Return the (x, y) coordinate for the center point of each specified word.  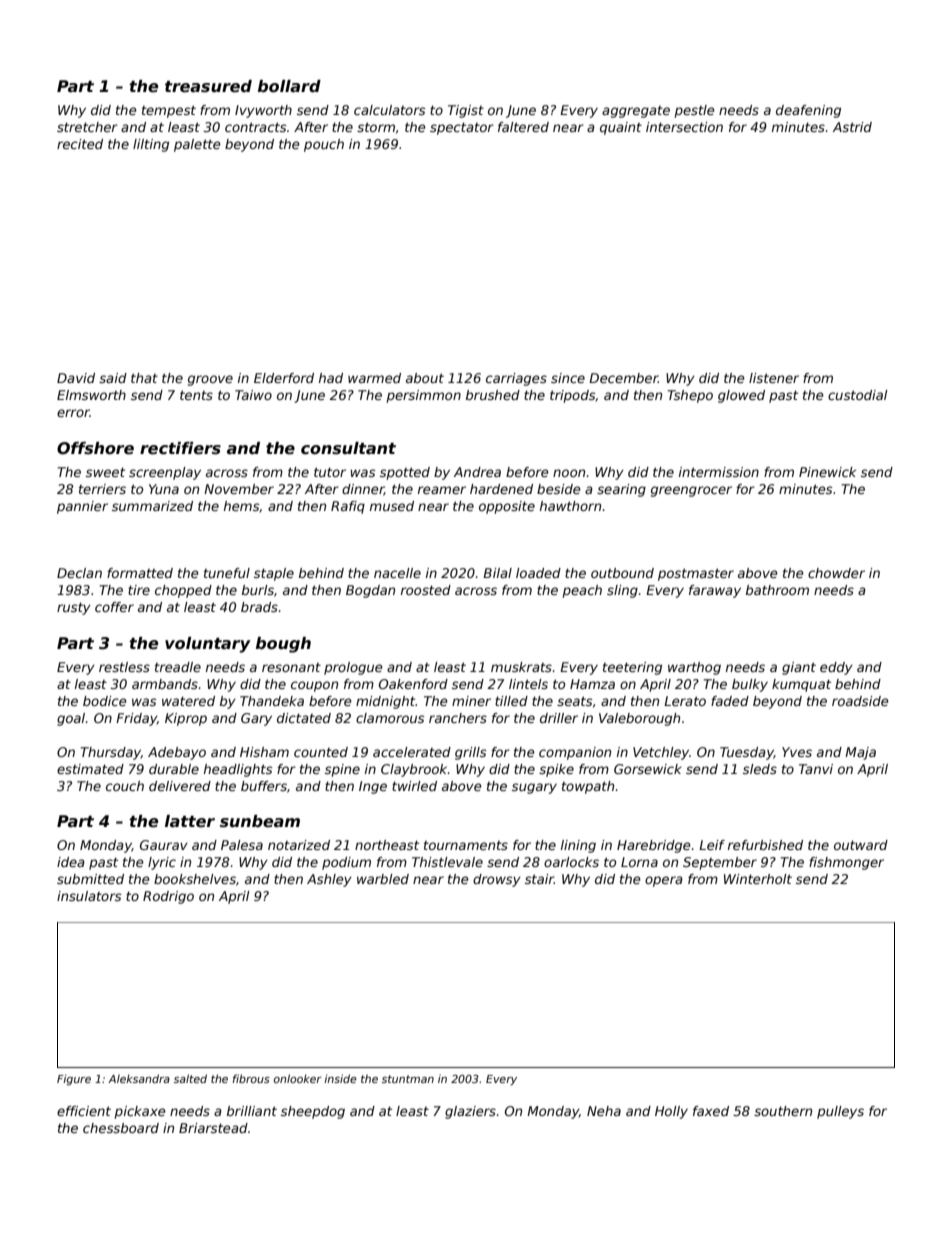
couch (125, 786)
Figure (74, 1079)
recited (80, 144)
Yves (797, 752)
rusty (74, 608)
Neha (604, 1111)
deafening (808, 111)
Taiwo (253, 395)
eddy (836, 668)
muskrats (521, 667)
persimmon (424, 396)
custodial (857, 395)
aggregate (636, 112)
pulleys (840, 1112)
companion (575, 753)
